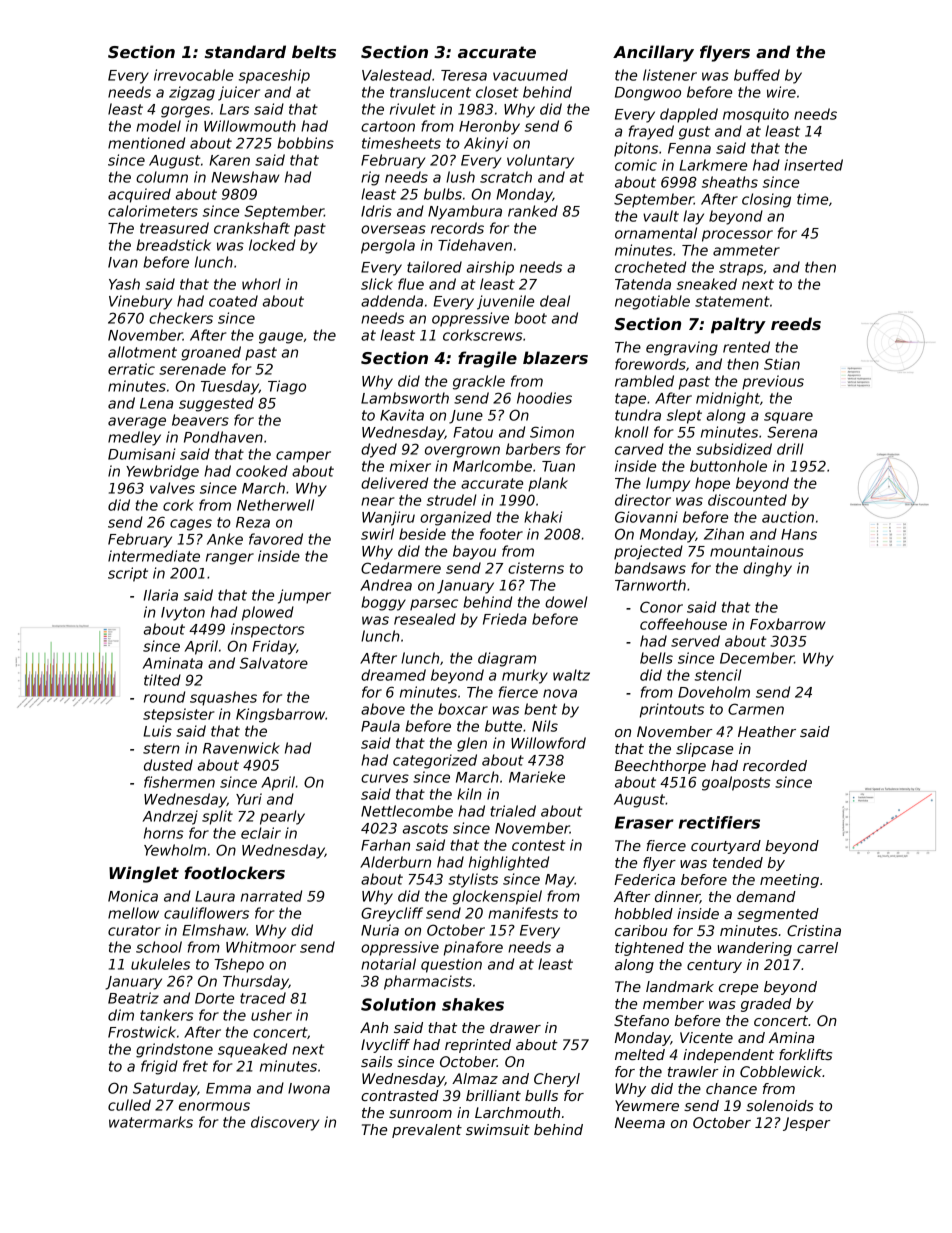 This screenshot has height=1233, width=952. What do you see at coordinates (548, 743) in the screenshot?
I see `Willowford` at bounding box center [548, 743].
